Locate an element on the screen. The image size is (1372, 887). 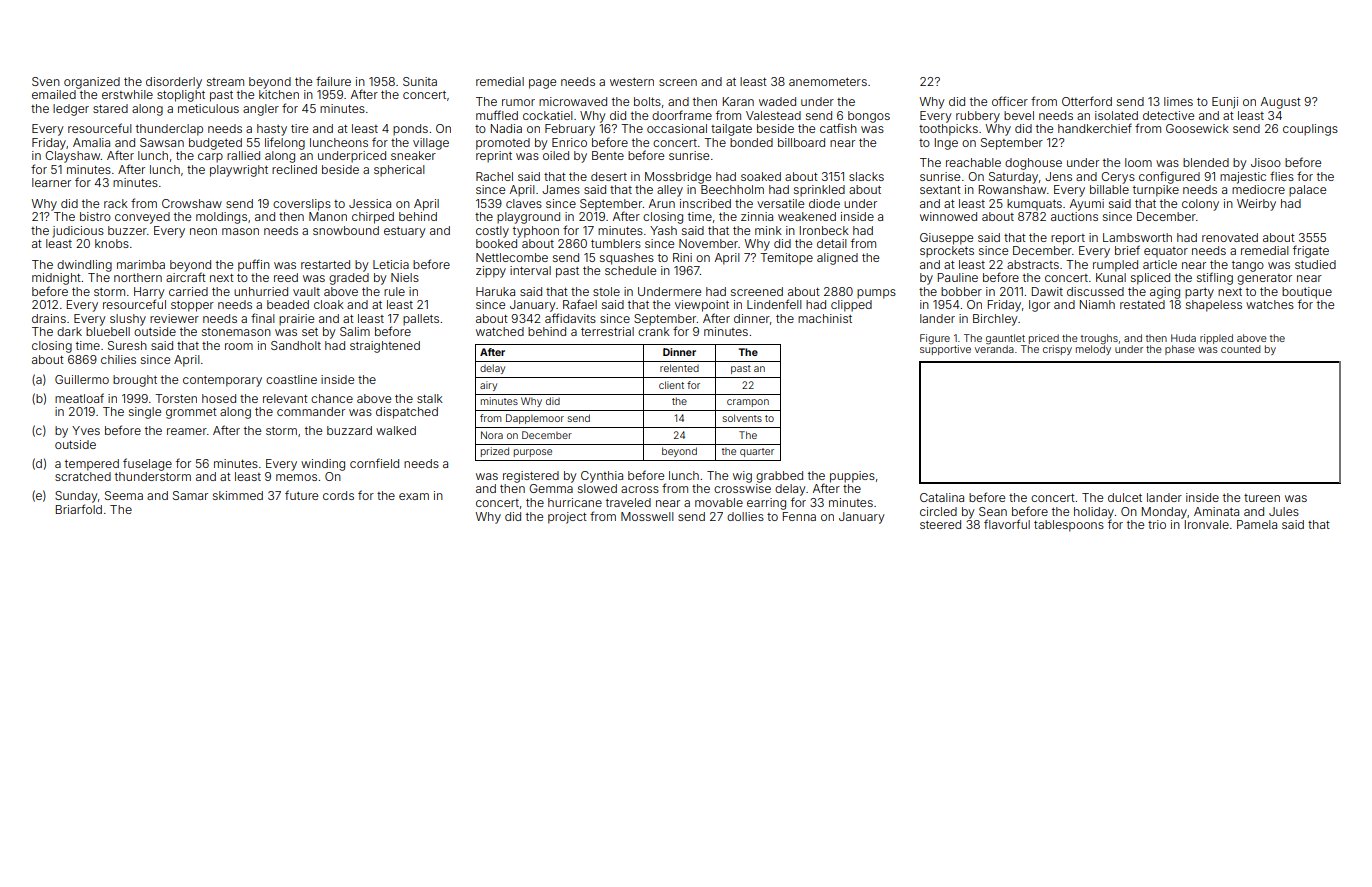
counted is located at coordinates (1241, 349).
